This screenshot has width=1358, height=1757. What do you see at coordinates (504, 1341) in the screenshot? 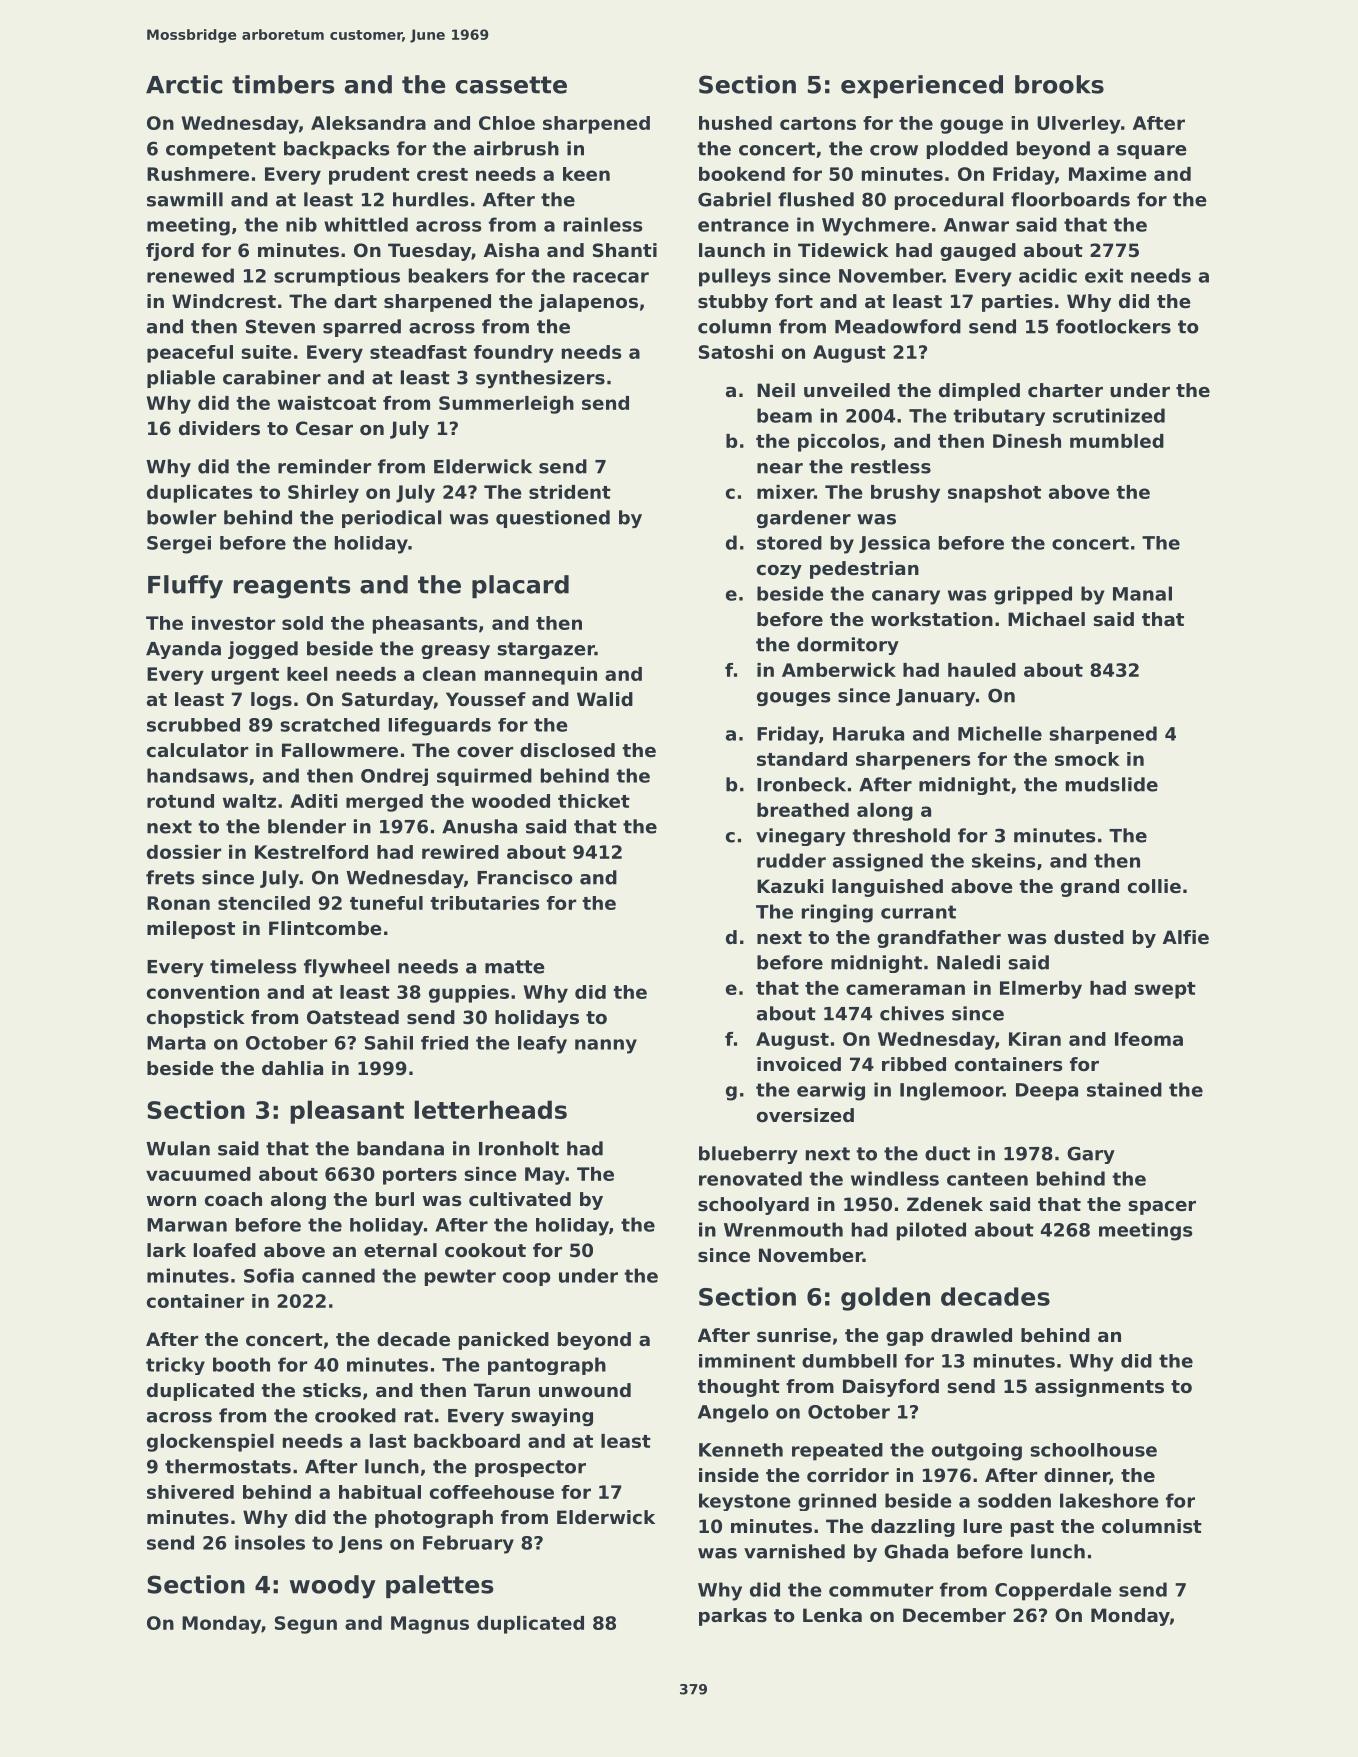
I see `panicked` at bounding box center [504, 1341].
